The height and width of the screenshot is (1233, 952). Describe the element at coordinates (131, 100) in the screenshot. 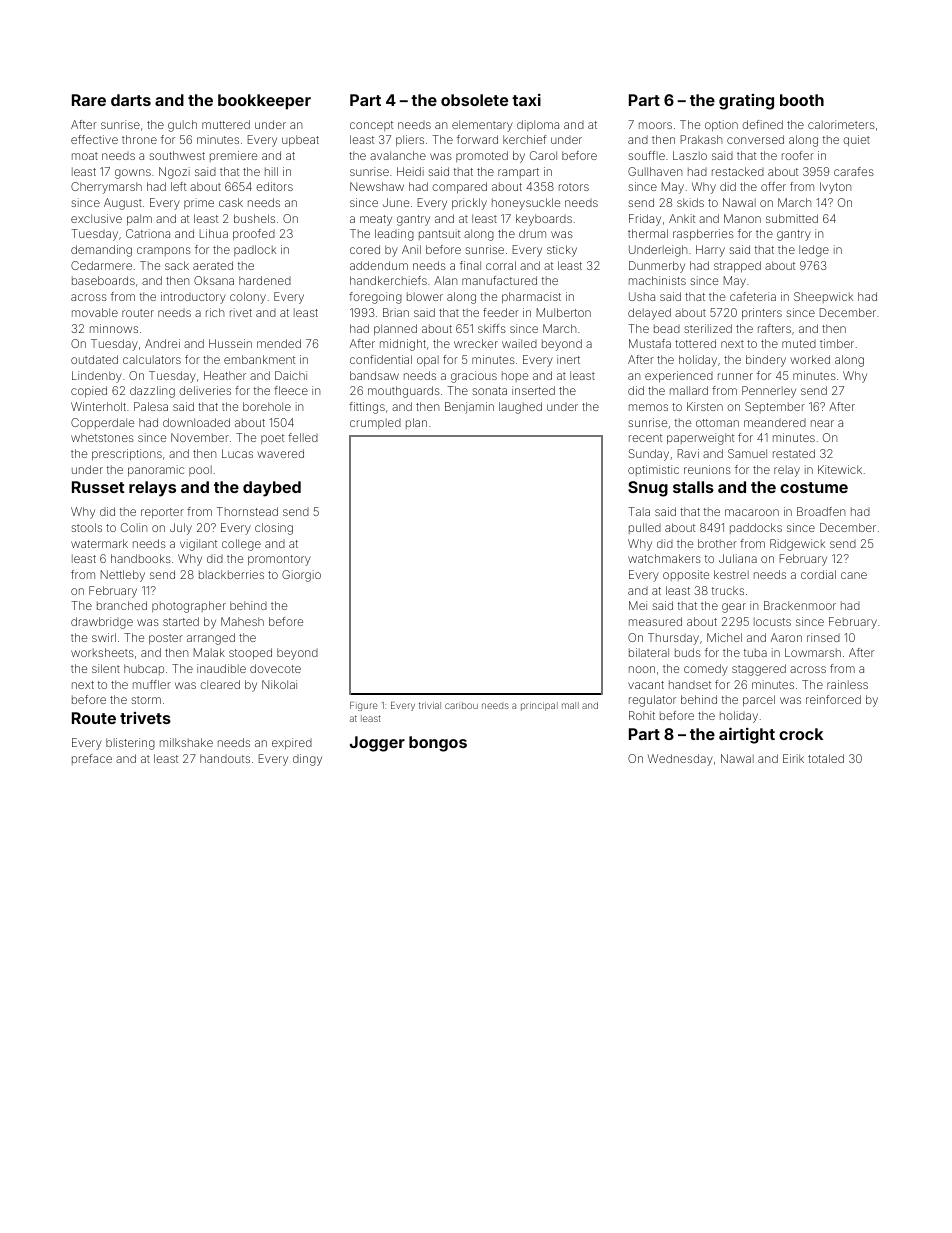

I see `darts` at that location.
